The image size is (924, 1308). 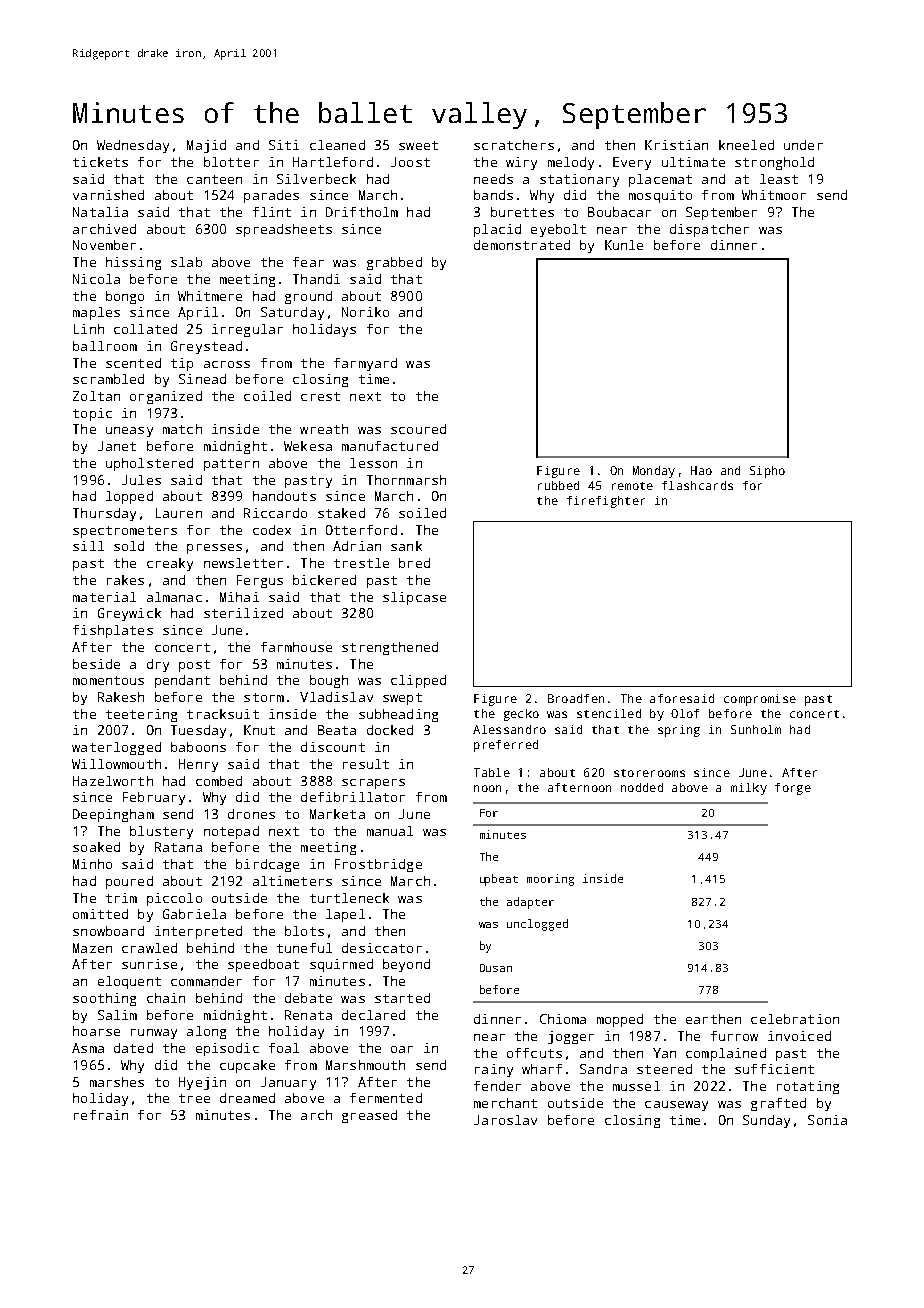 I want to click on upholstered, so click(x=149, y=464).
